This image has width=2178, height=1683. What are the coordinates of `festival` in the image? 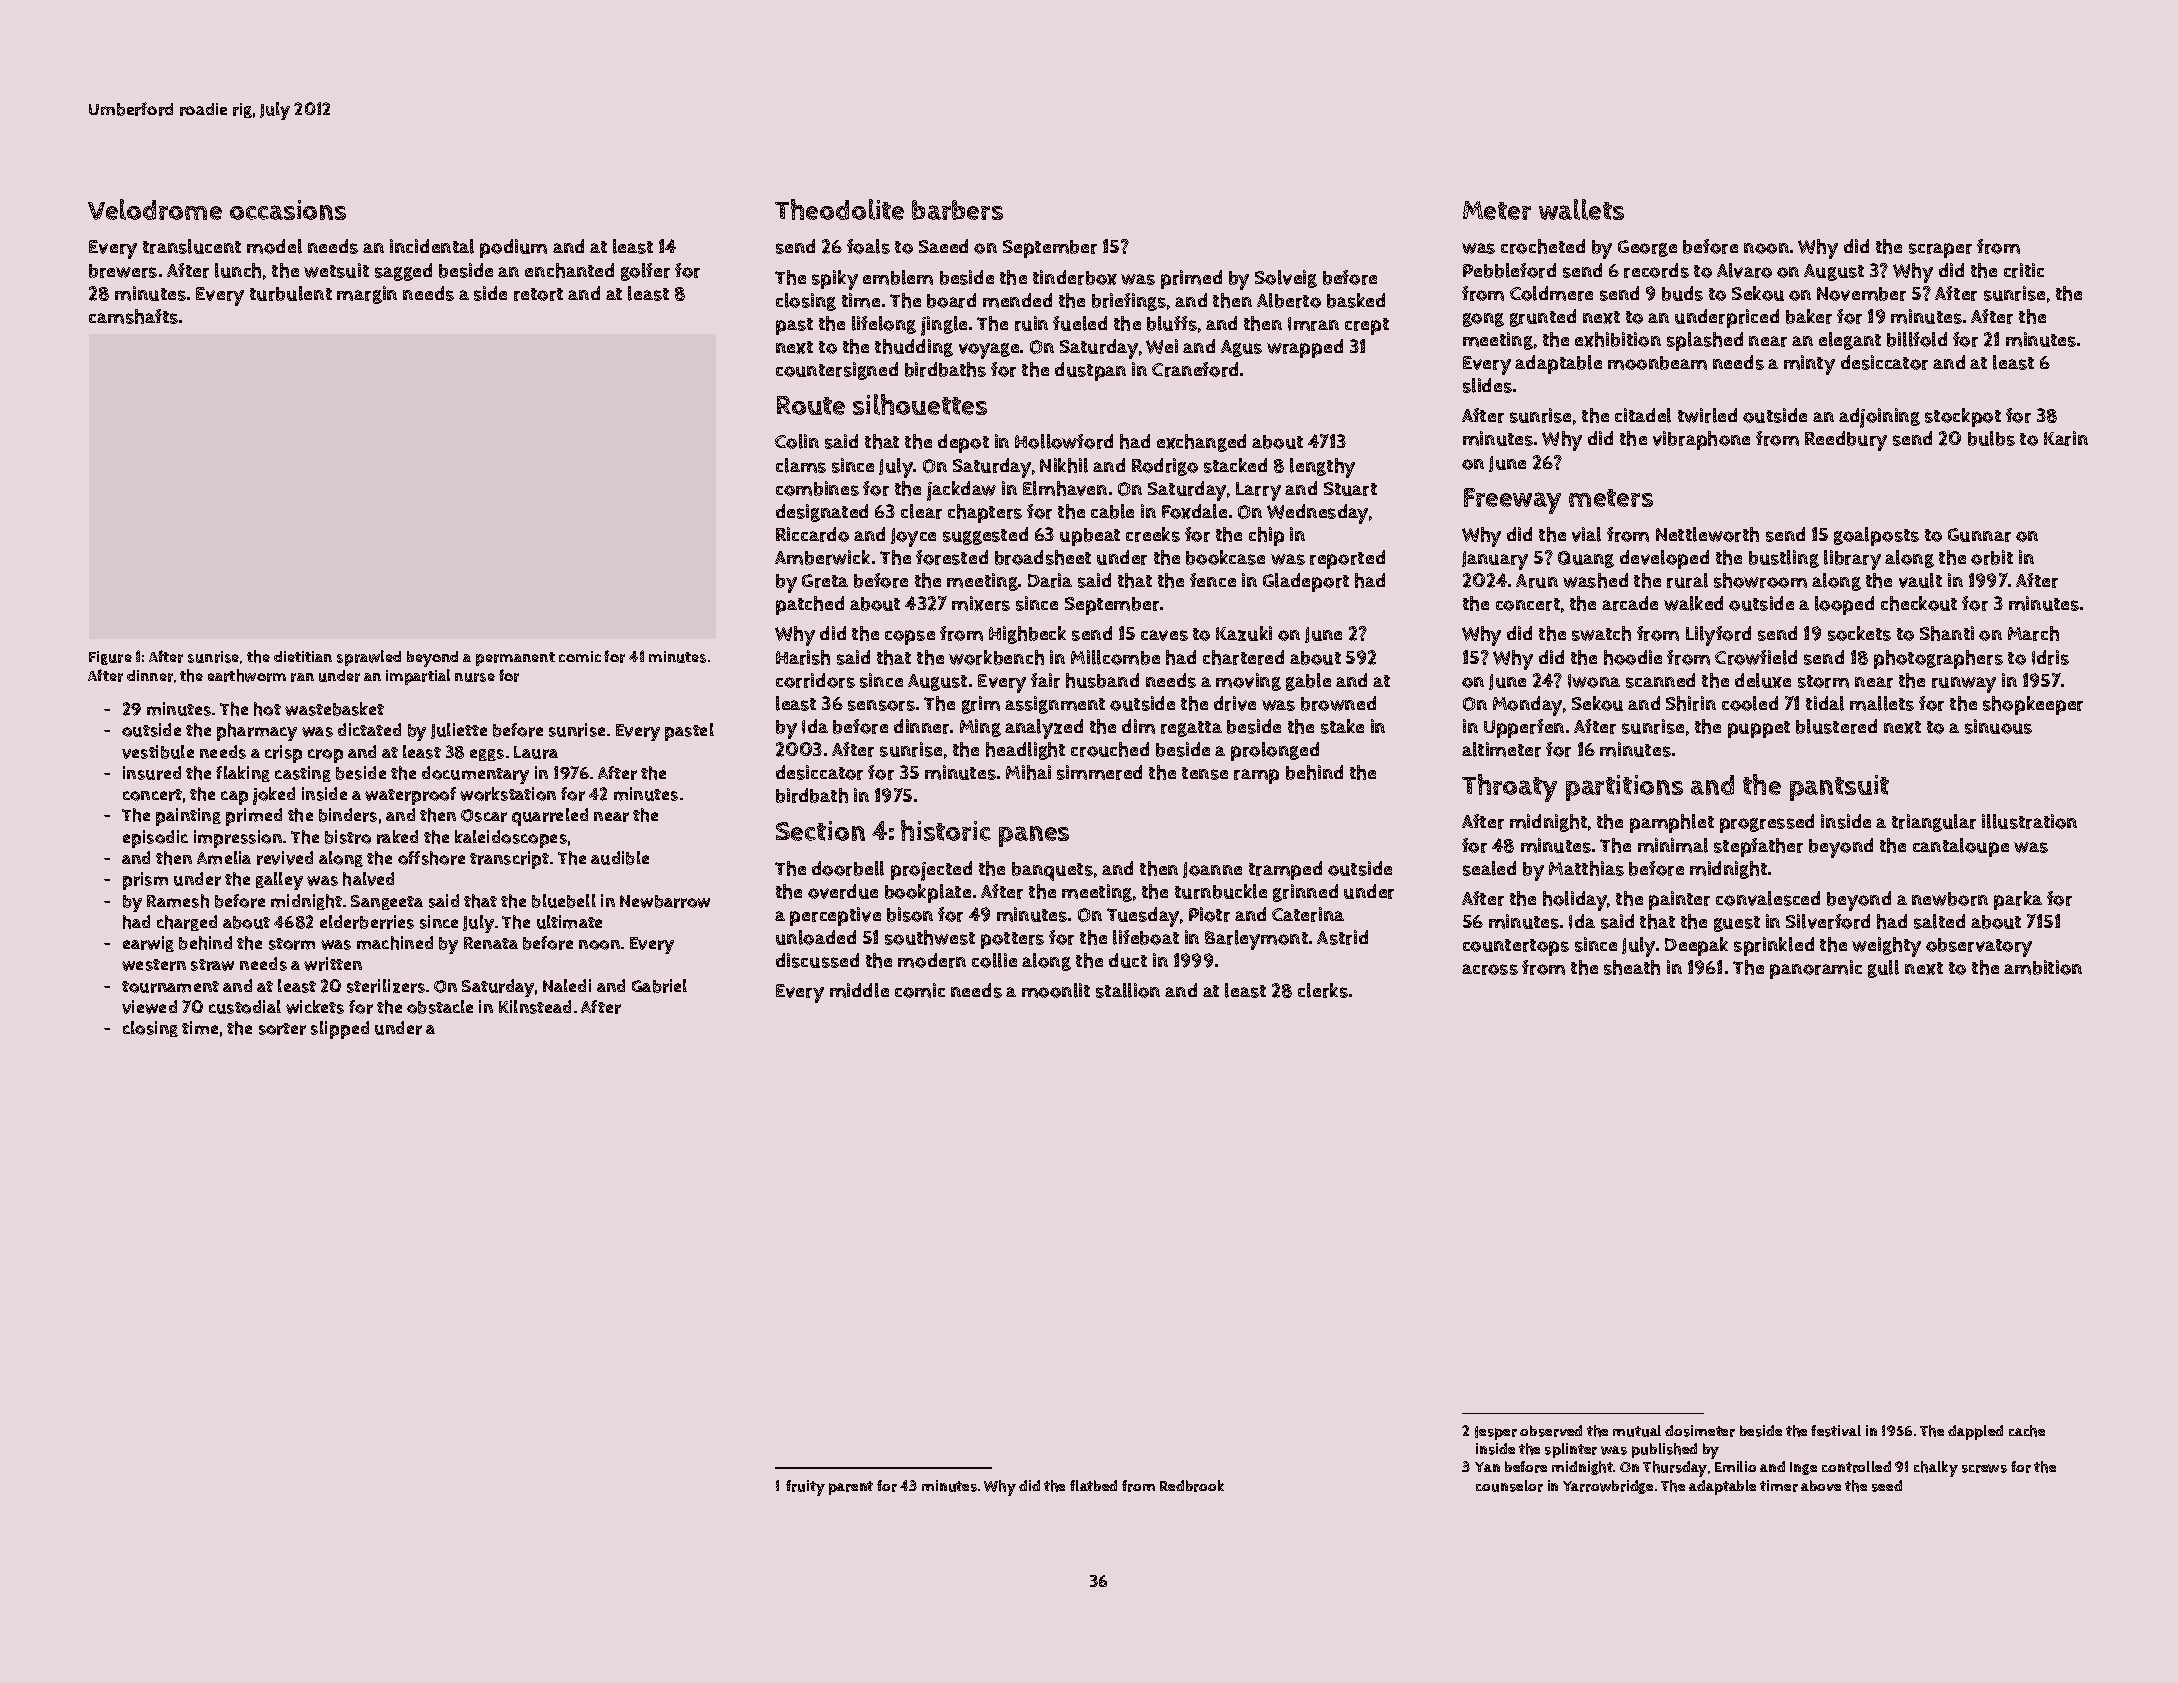 It's located at (1836, 1431).
